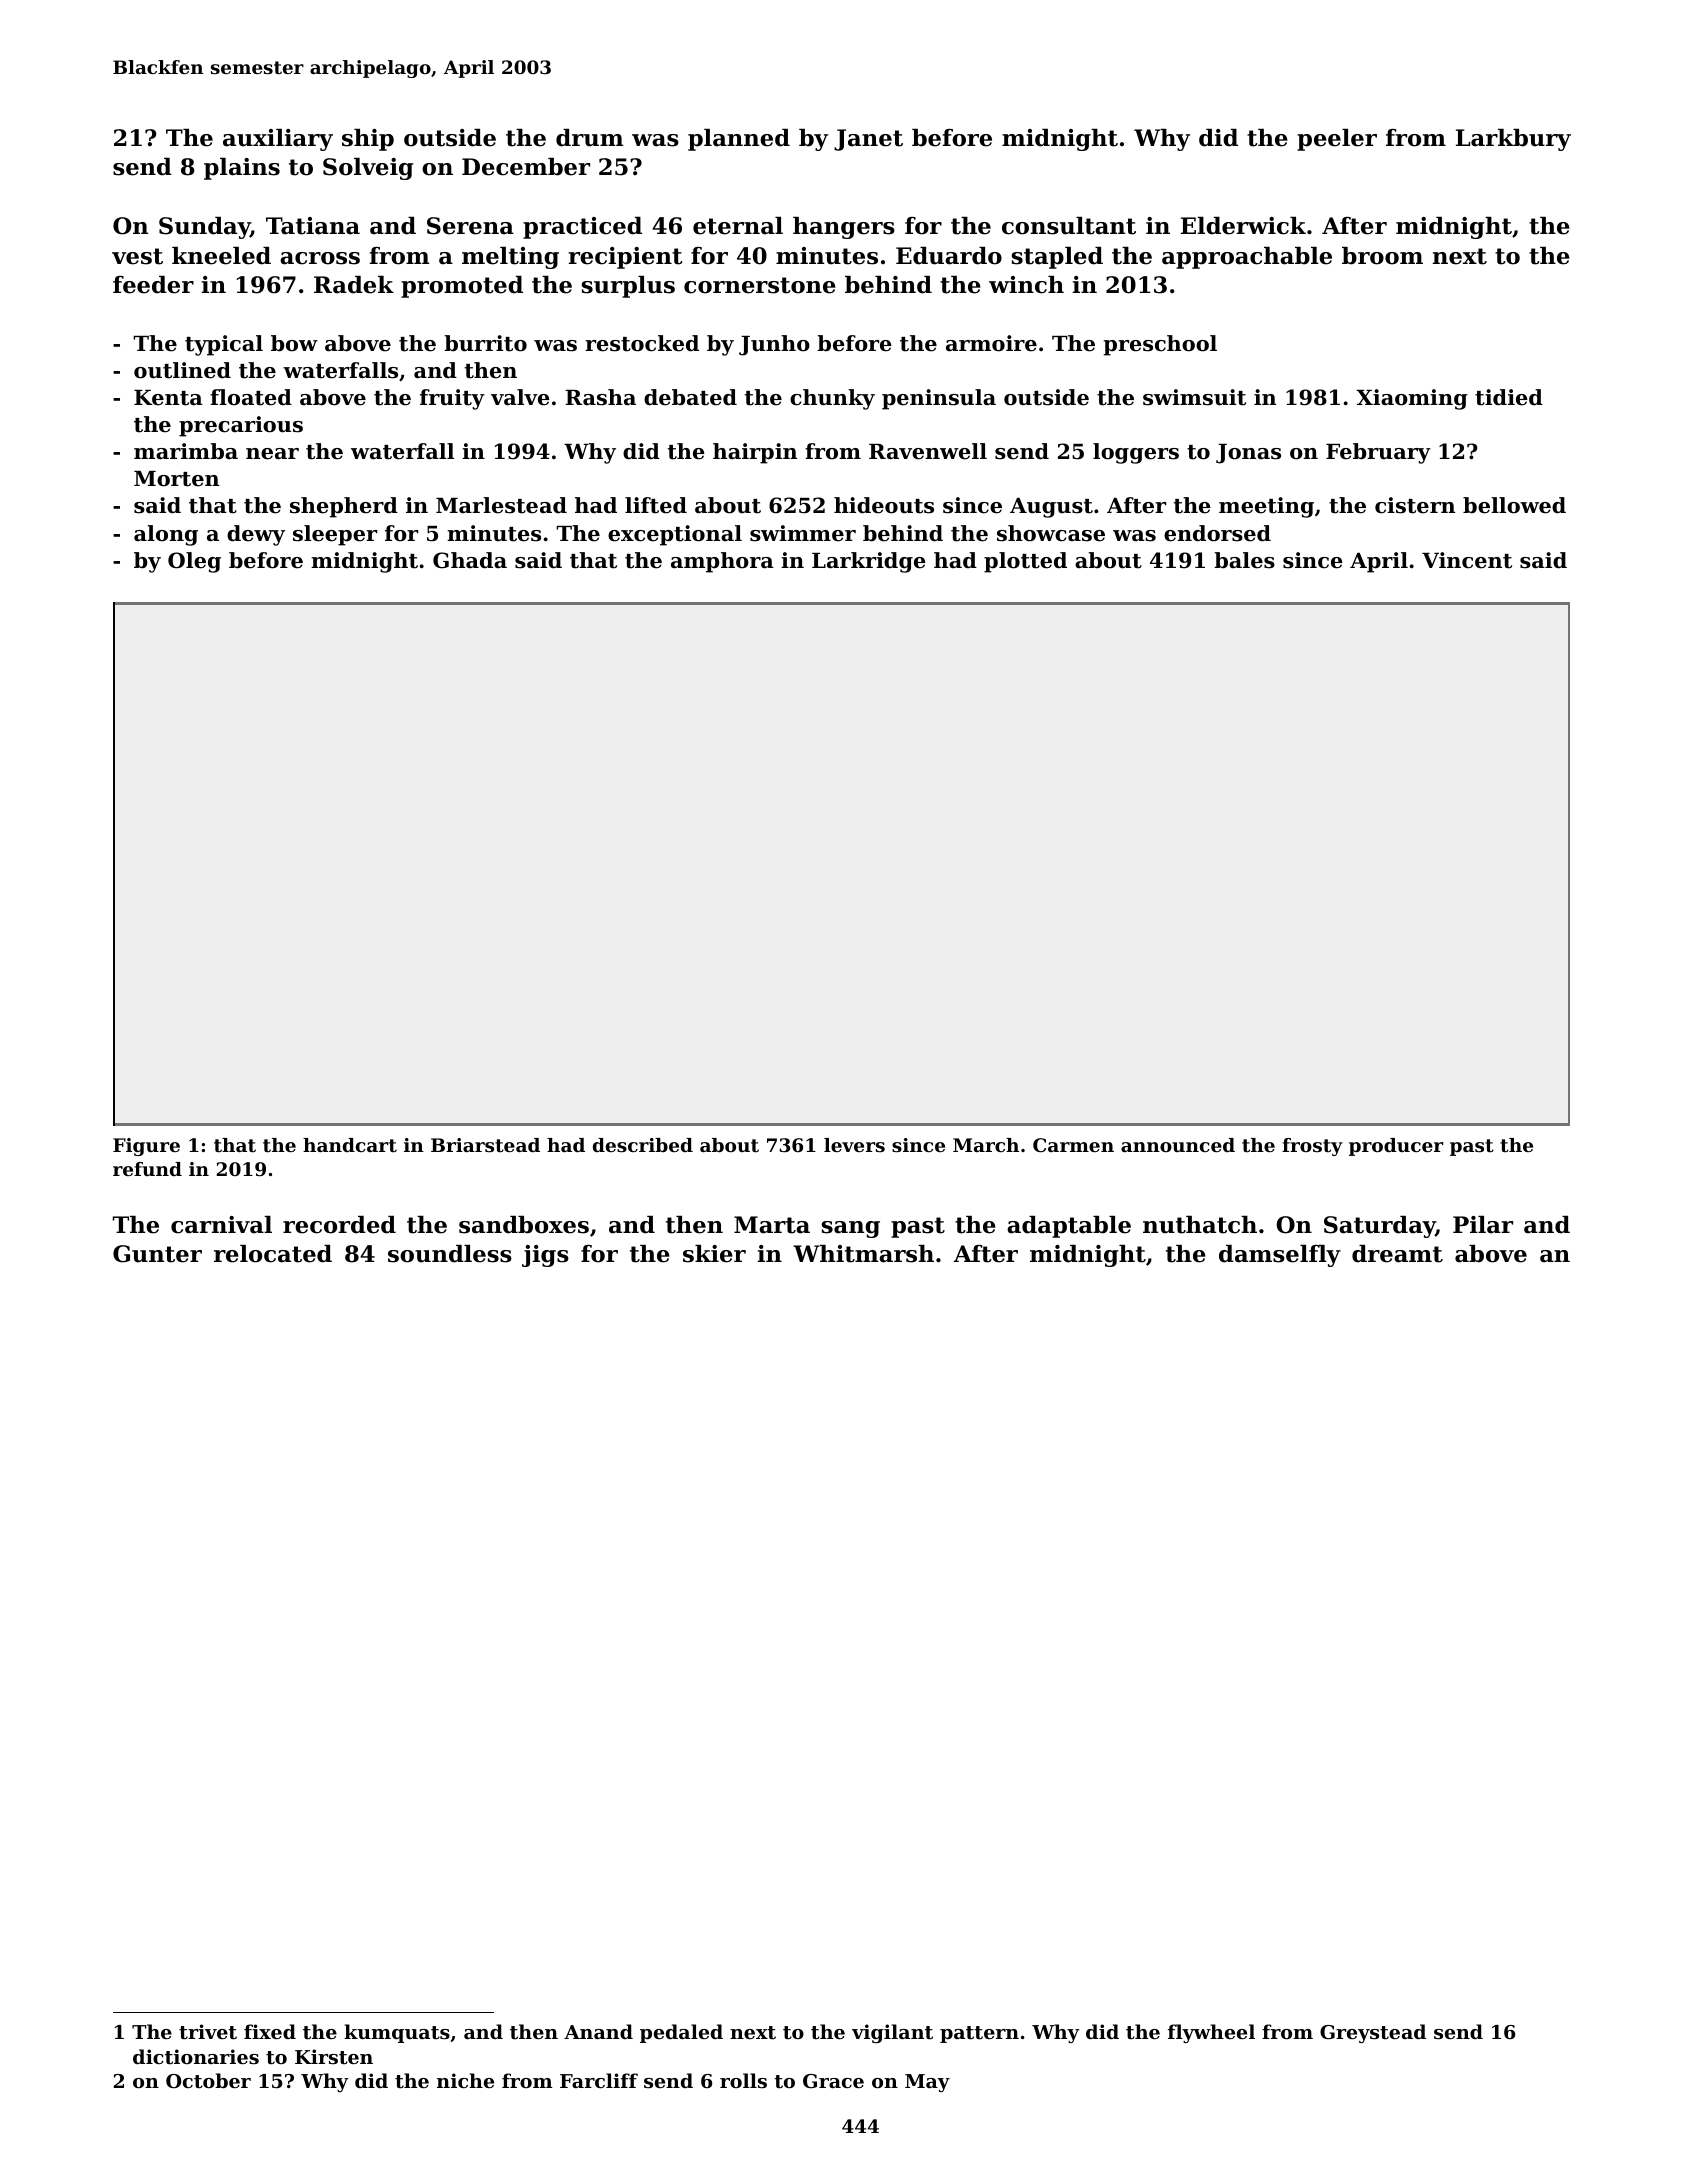 The width and height of the screenshot is (1683, 2178). I want to click on adaptable, so click(1069, 1227).
